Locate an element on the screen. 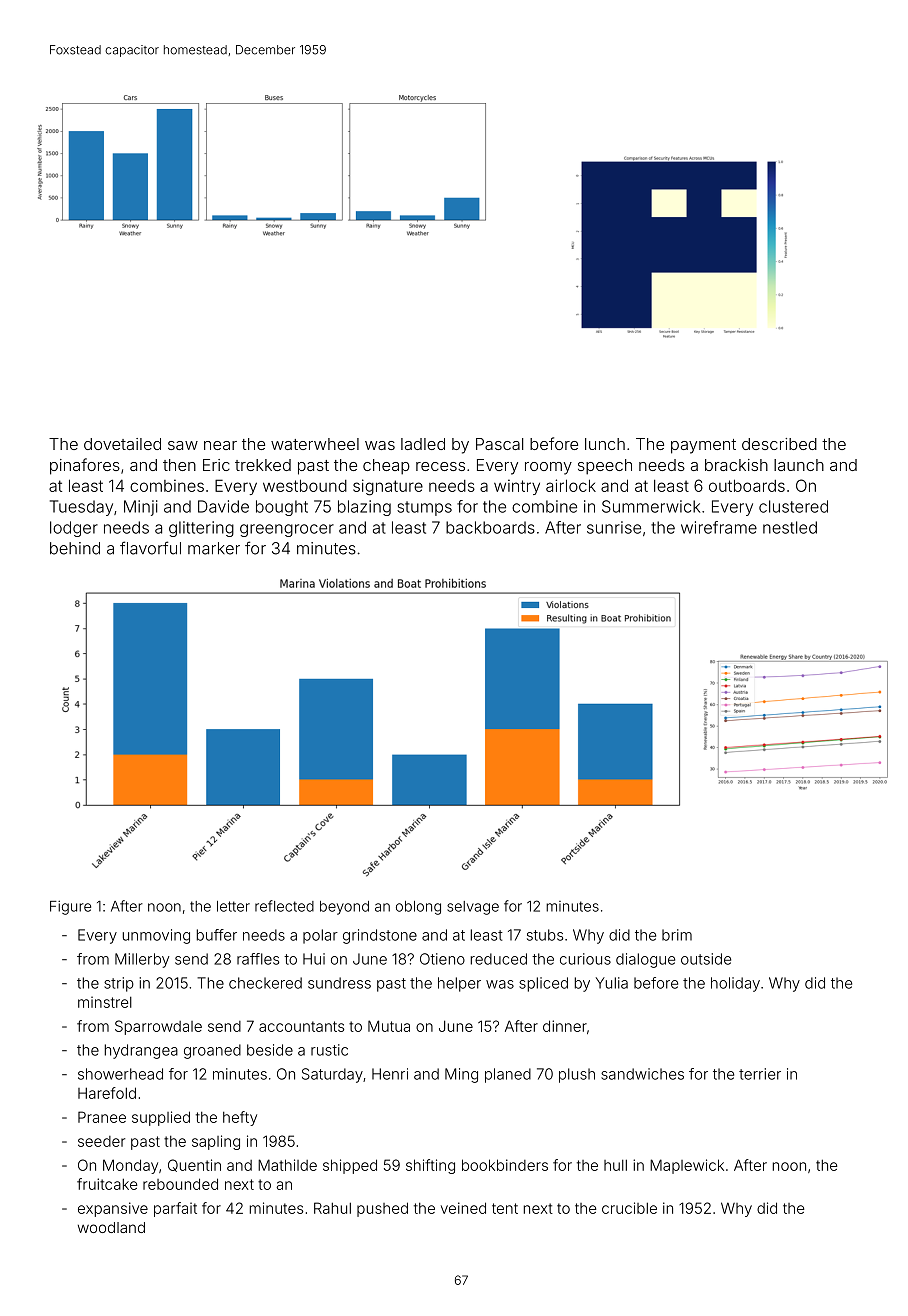  sunrise is located at coordinates (614, 527).
